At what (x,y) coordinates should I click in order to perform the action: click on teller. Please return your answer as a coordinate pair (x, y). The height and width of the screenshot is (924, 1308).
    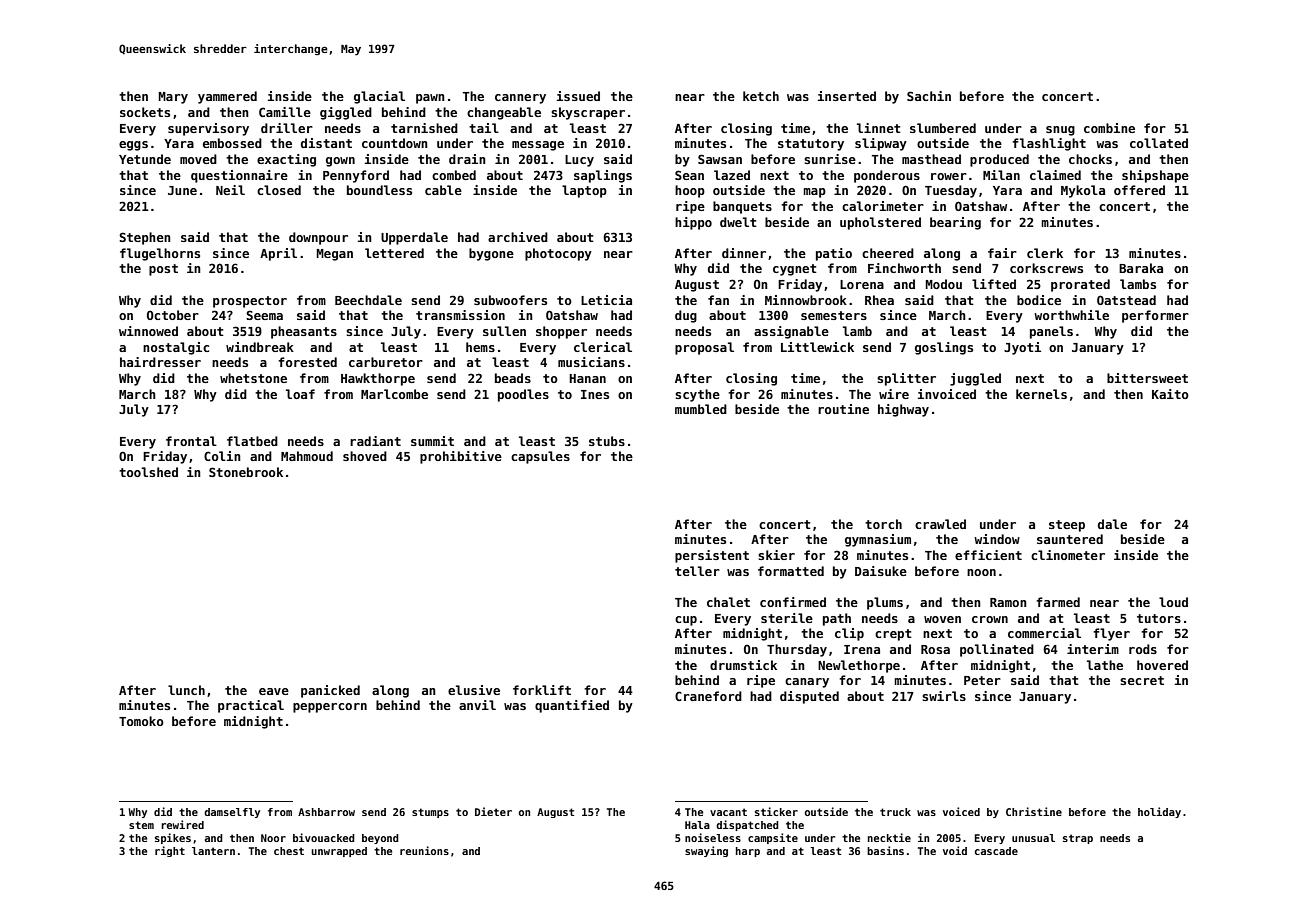
    Looking at the image, I should click on (697, 571).
